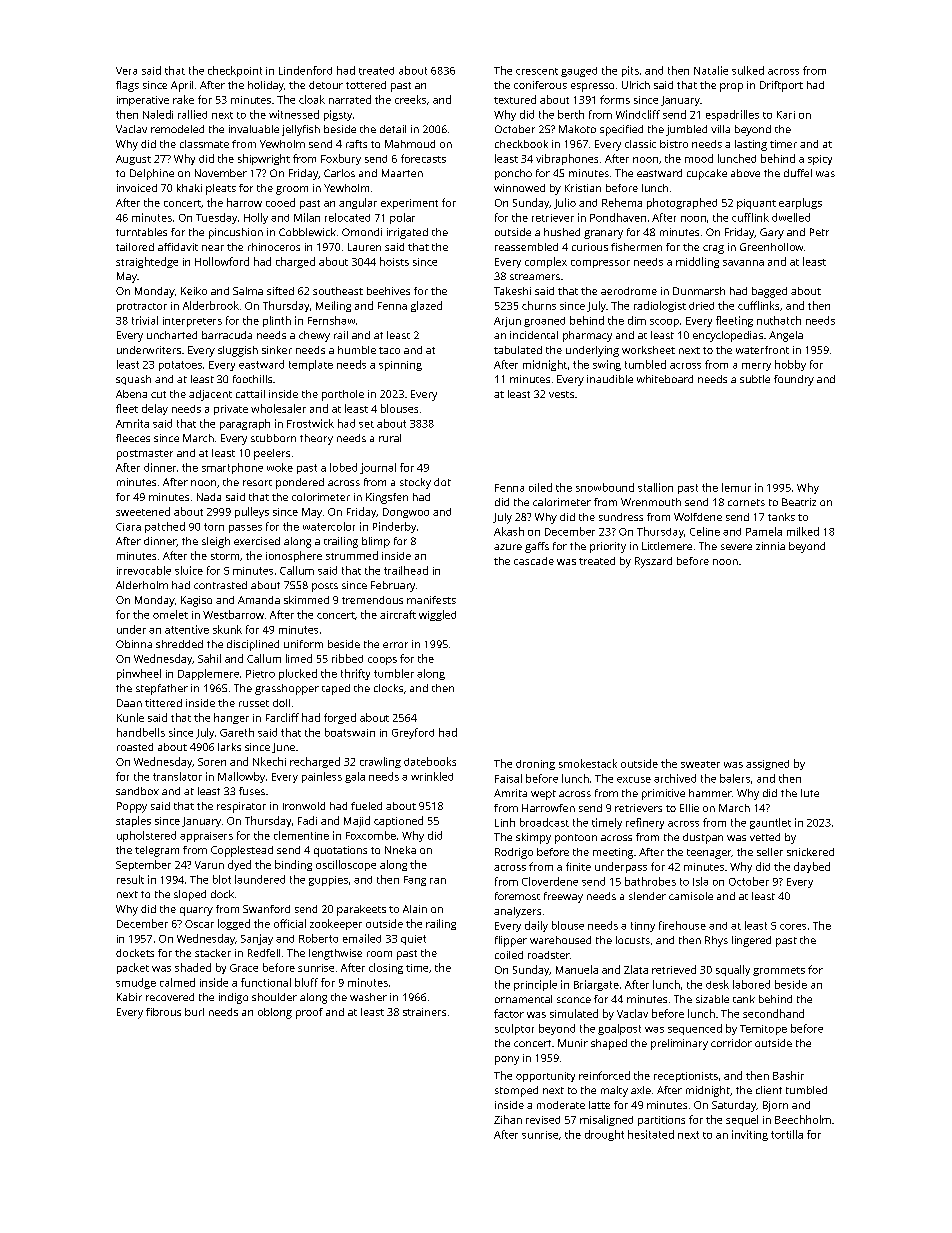  What do you see at coordinates (130, 717) in the screenshot?
I see `Kunle` at bounding box center [130, 717].
